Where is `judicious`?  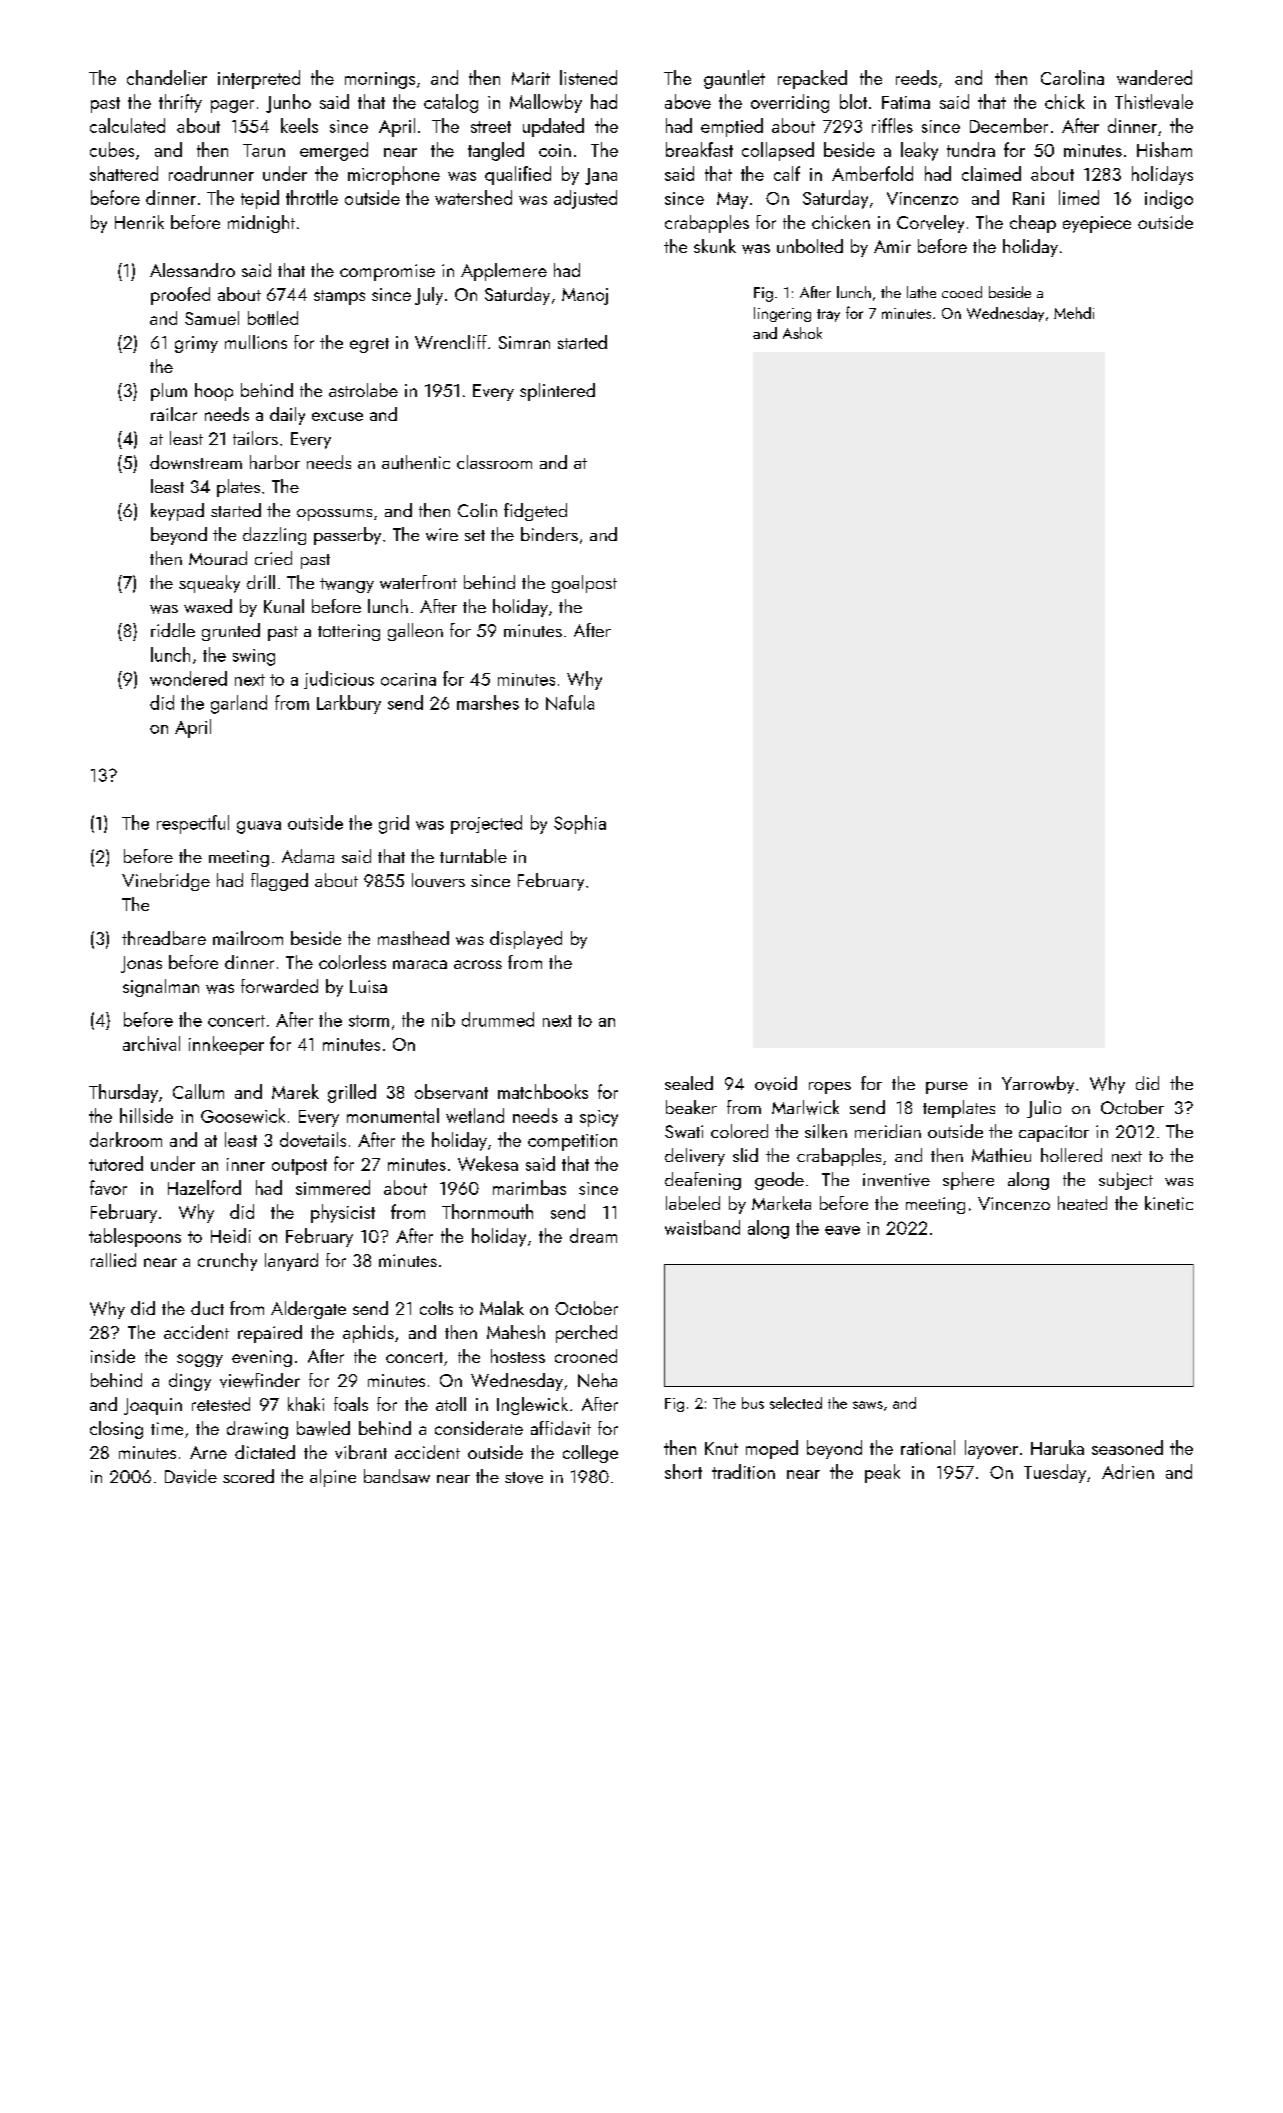 judicious is located at coordinates (339, 680).
